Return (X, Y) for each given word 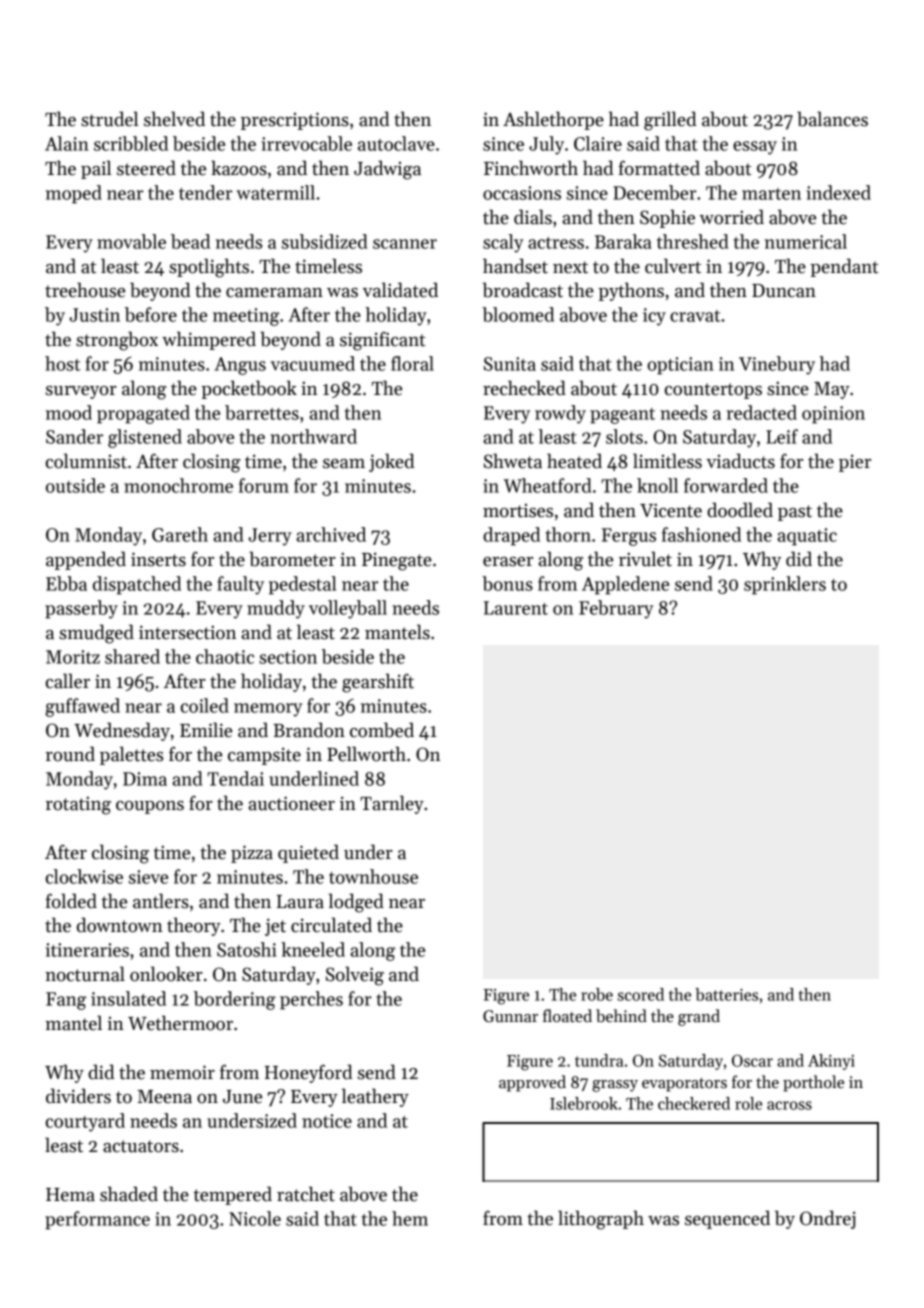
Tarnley (392, 804)
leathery (375, 1097)
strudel (109, 119)
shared (132, 656)
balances (832, 119)
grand (699, 1017)
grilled (670, 121)
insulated (128, 998)
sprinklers (785, 585)
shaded (129, 1194)
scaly (503, 243)
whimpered (209, 340)
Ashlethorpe (553, 120)
